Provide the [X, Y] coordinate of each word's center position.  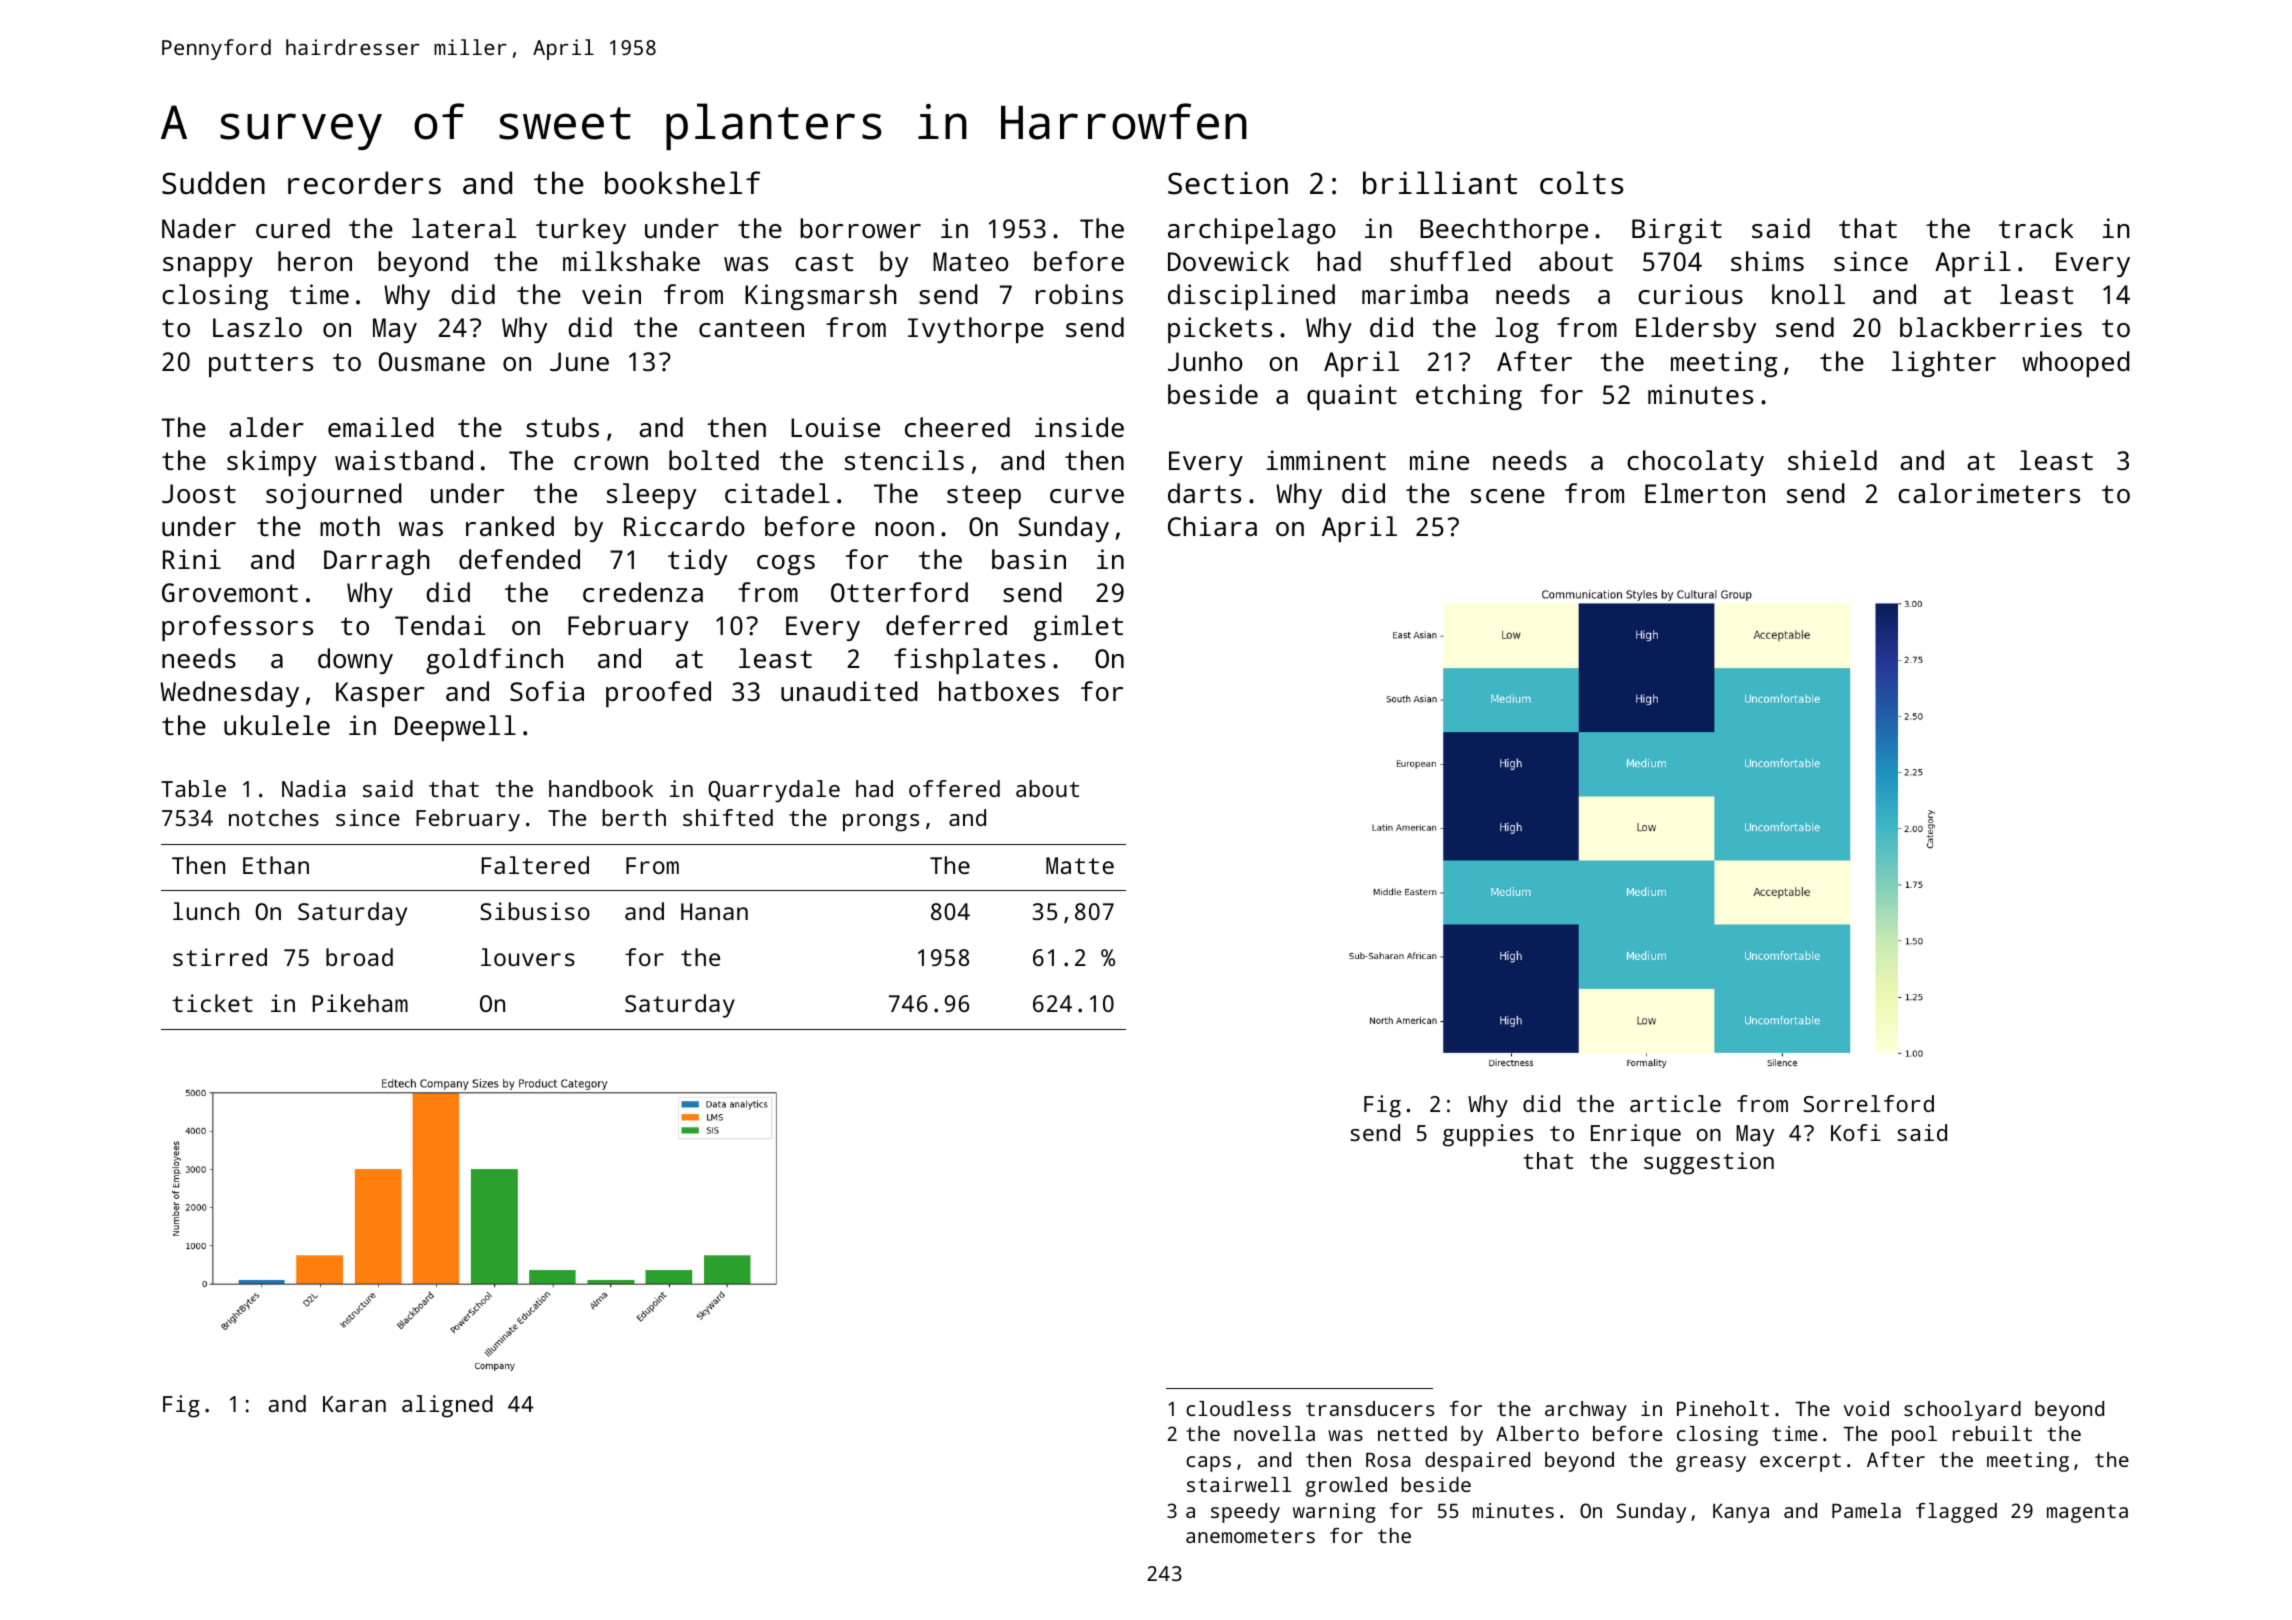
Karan [354, 1404]
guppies [1488, 1135]
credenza [643, 592]
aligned [447, 1406]
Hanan [714, 911]
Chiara [1212, 526]
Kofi [1856, 1132]
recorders [364, 183]
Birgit [1677, 231]
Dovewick [1228, 261]
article [1675, 1103]
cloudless [1238, 1408]
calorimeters [1989, 493]
